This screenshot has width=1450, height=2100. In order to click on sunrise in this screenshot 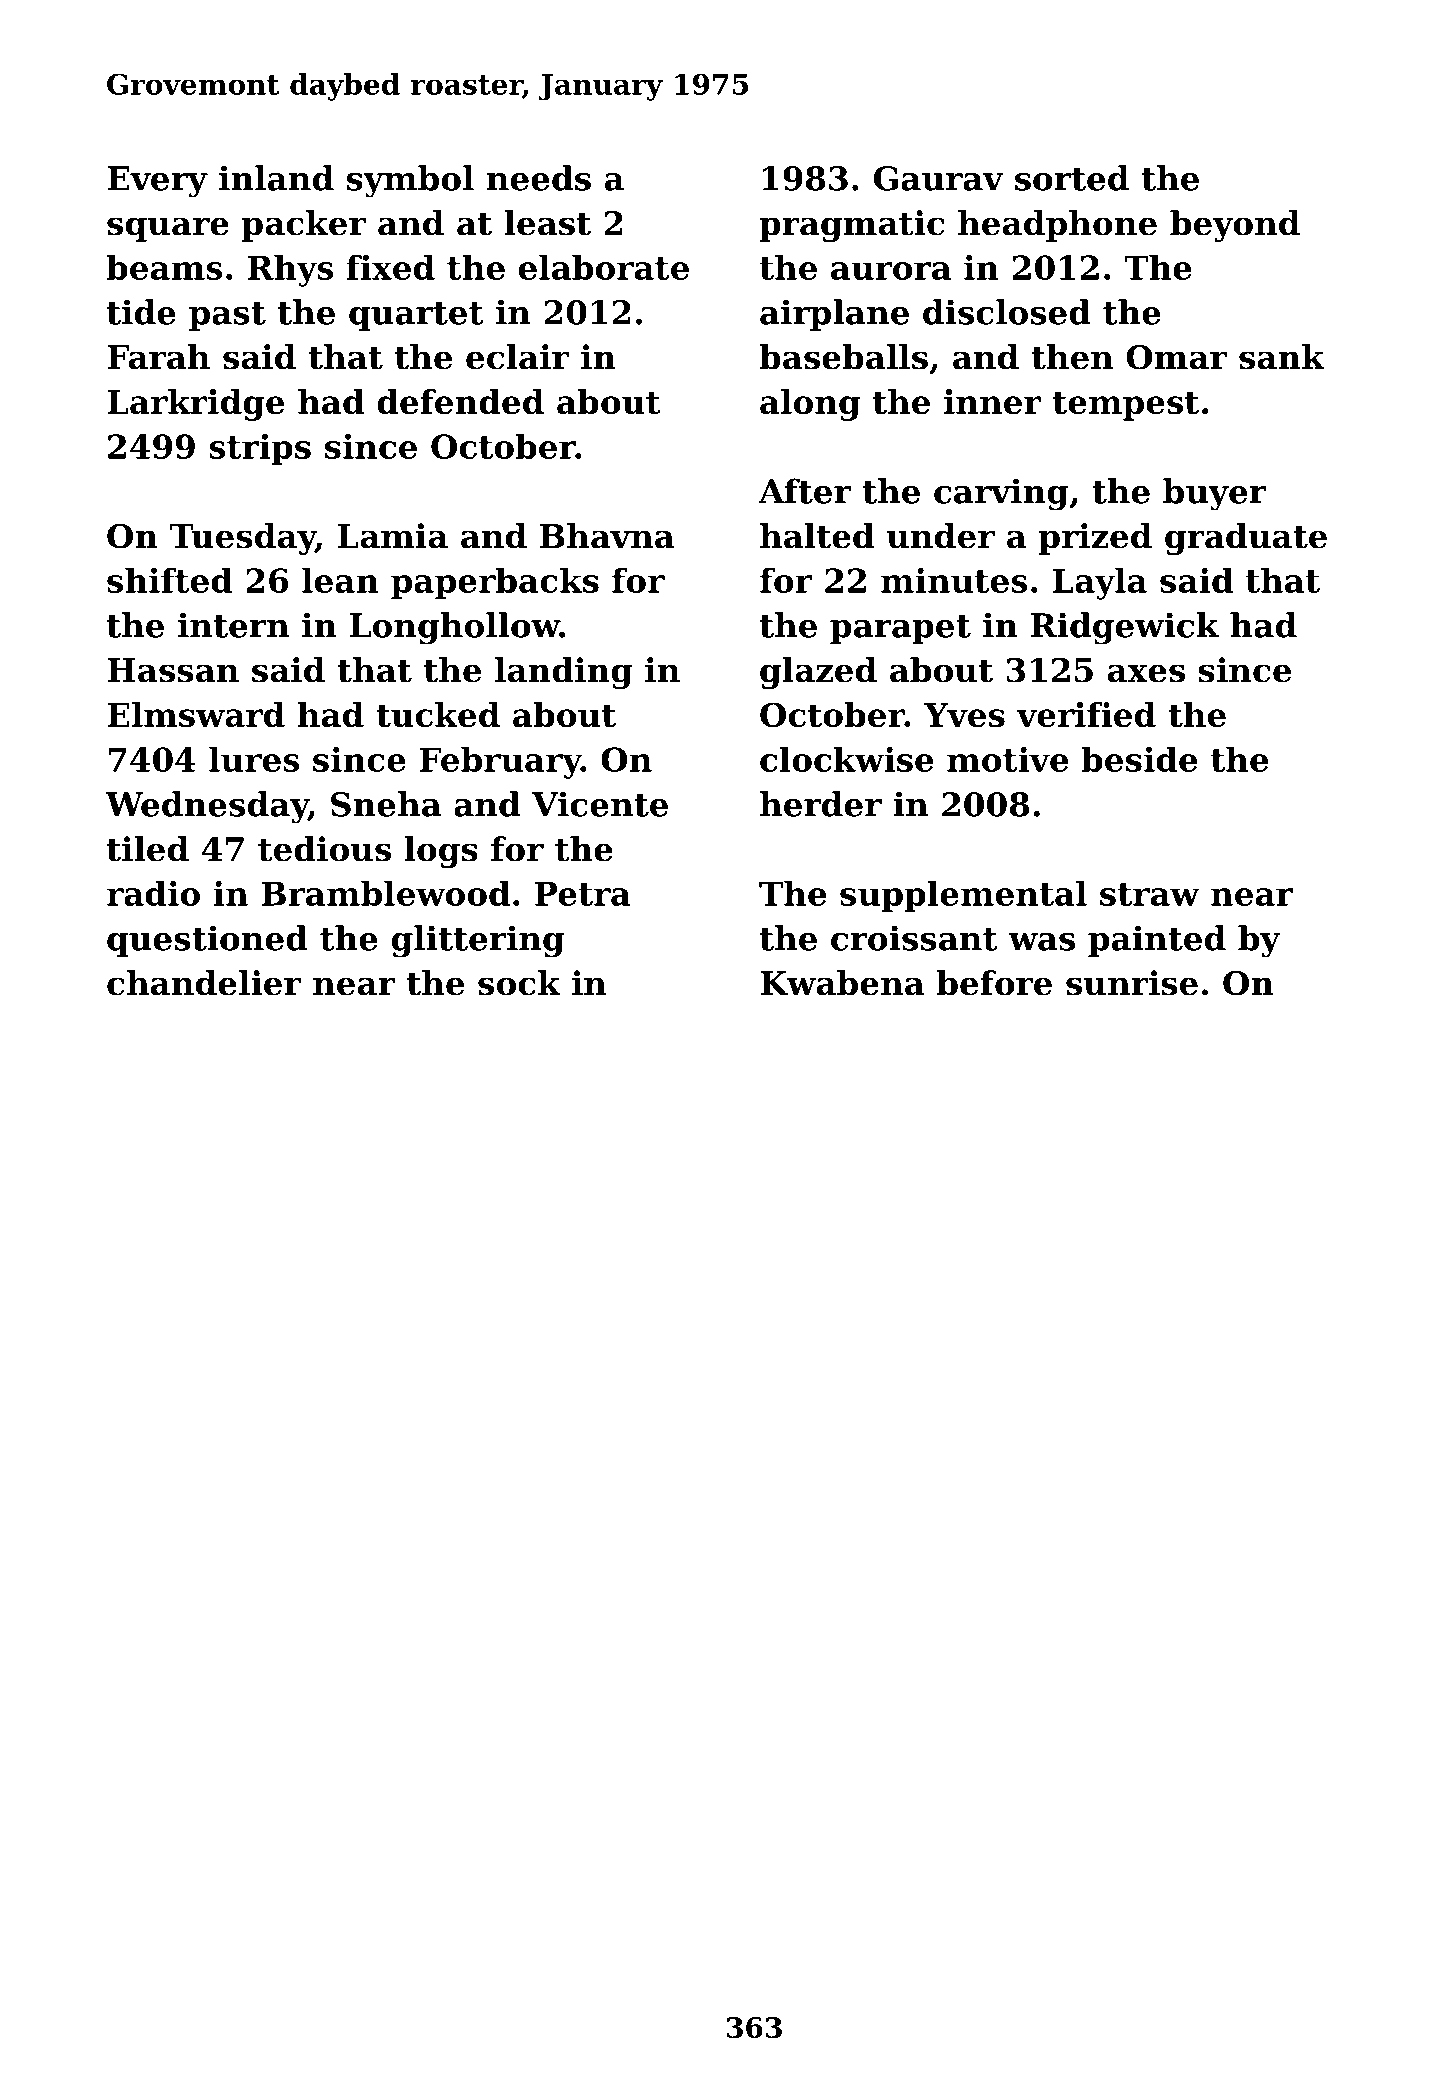, I will do `click(1132, 983)`.
